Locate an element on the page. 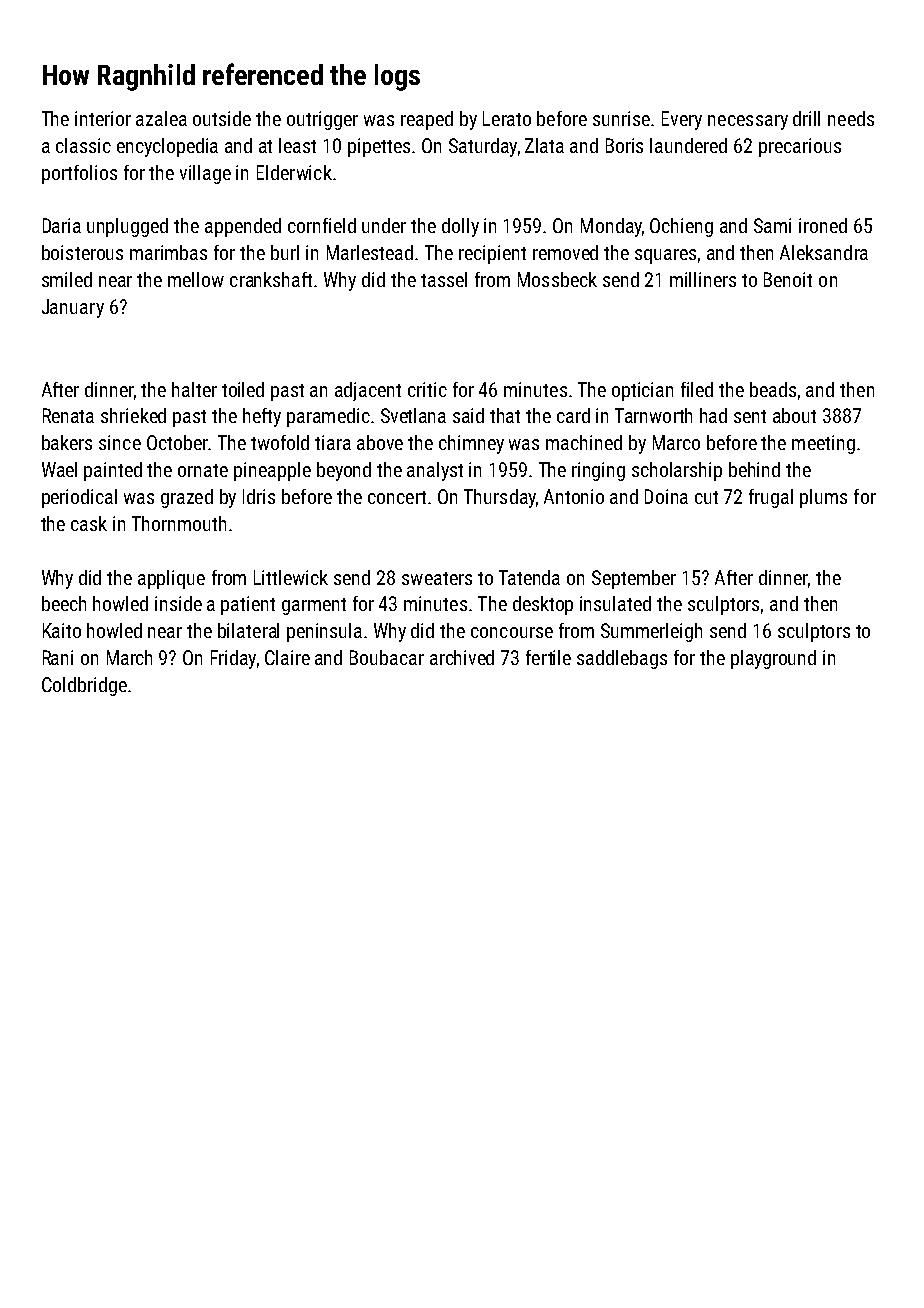 This document has height=1308, width=924. mellow is located at coordinates (196, 279).
